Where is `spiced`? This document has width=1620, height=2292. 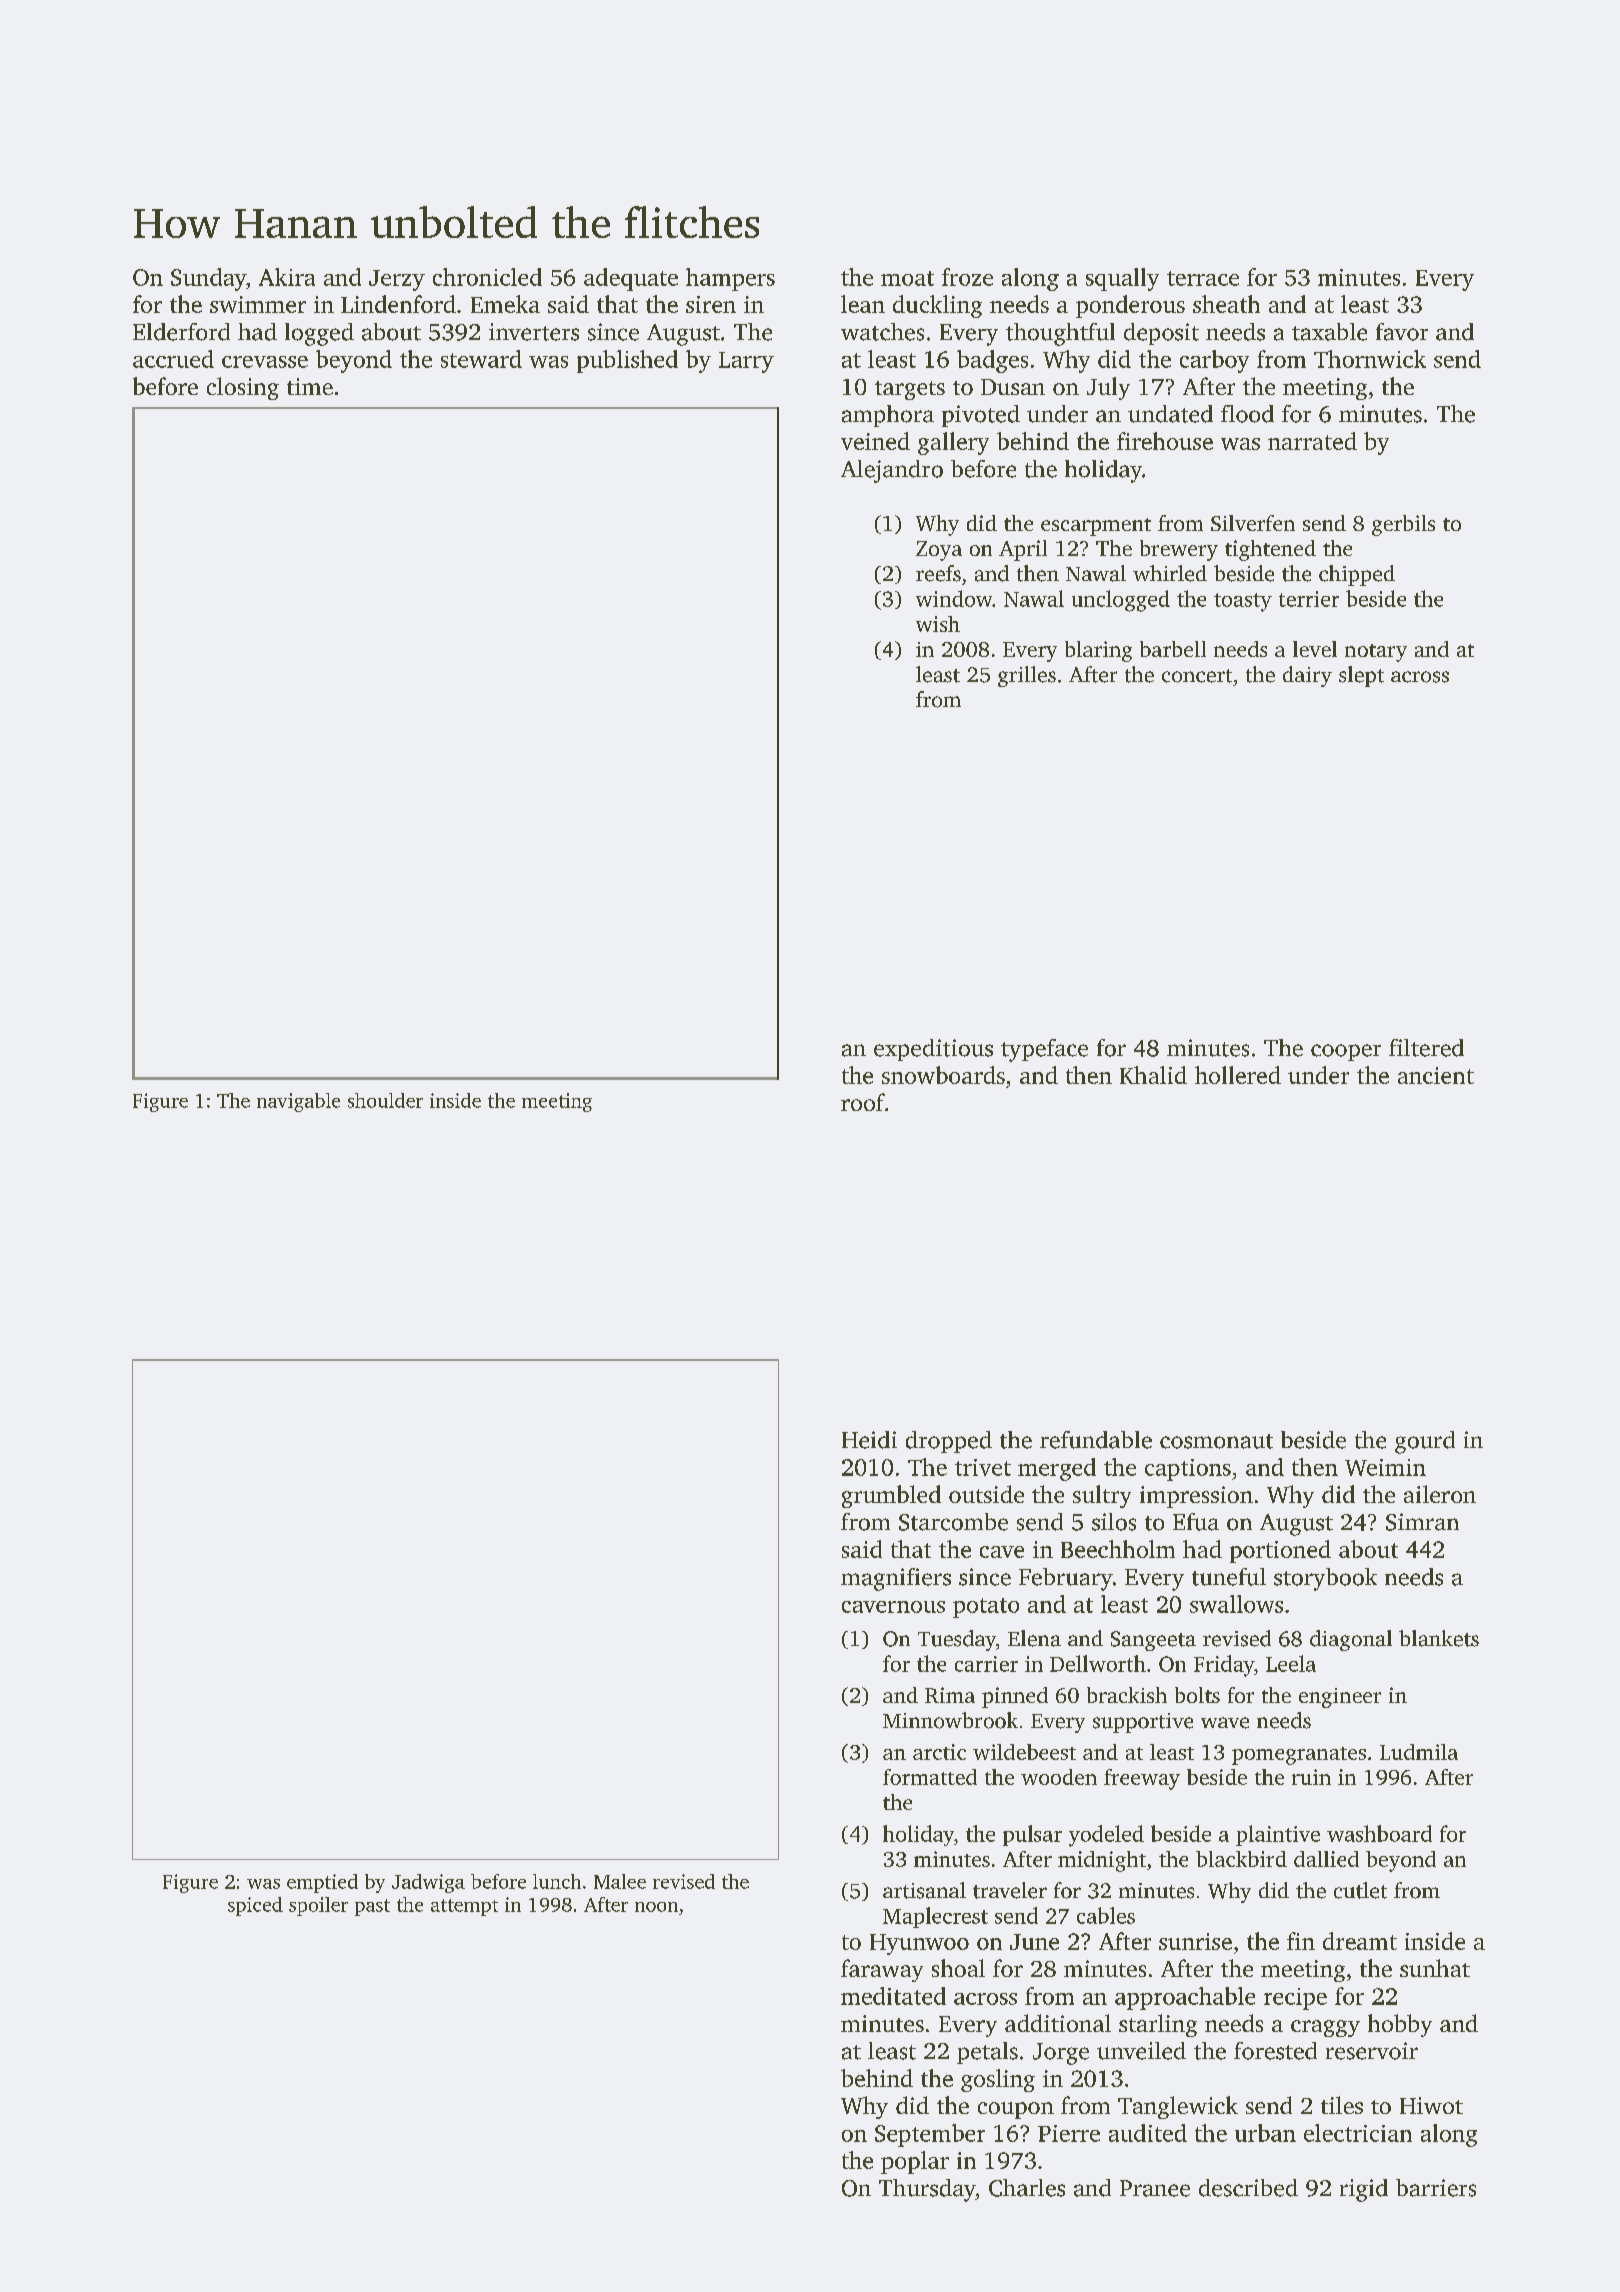
spiced is located at coordinates (255, 1906).
